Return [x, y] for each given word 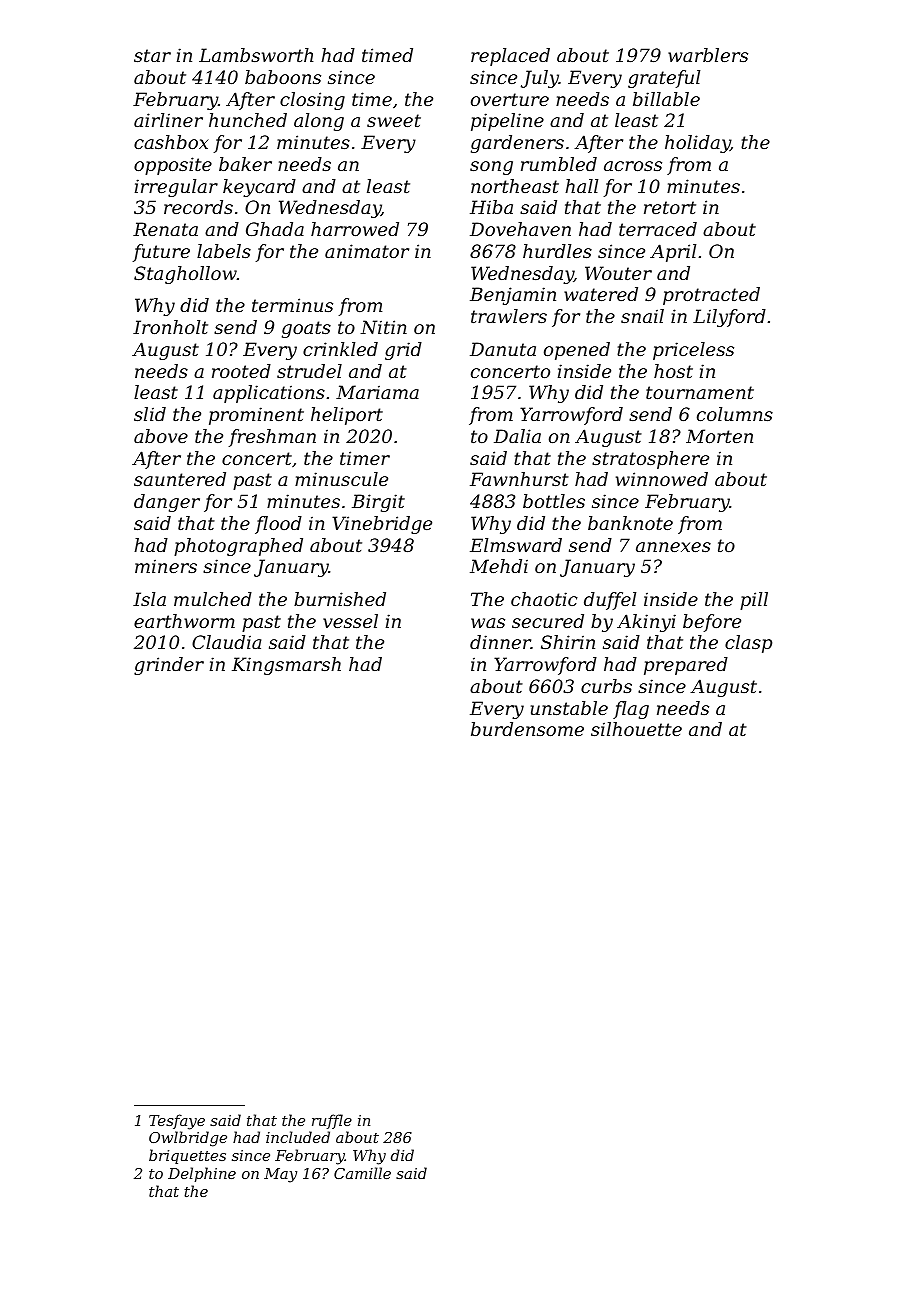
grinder [169, 666]
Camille [362, 1173]
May [280, 1175]
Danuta [503, 349]
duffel [610, 601]
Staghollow [185, 275]
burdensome [527, 729]
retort [670, 207]
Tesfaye [177, 1122]
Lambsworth [256, 55]
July [540, 79]
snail [642, 316]
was [488, 623]
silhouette [636, 729]
